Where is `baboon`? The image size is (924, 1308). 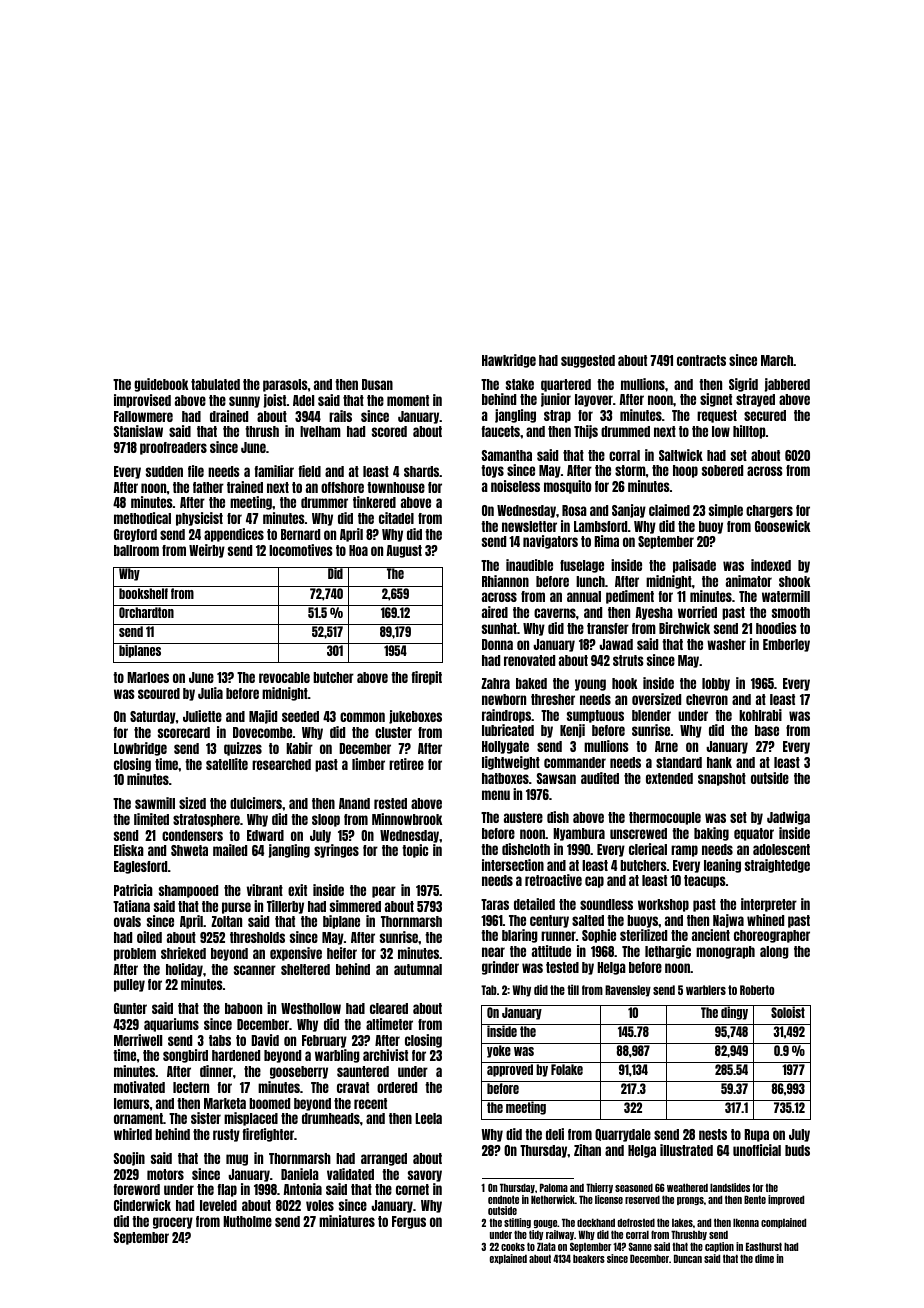 baboon is located at coordinates (243, 1008).
